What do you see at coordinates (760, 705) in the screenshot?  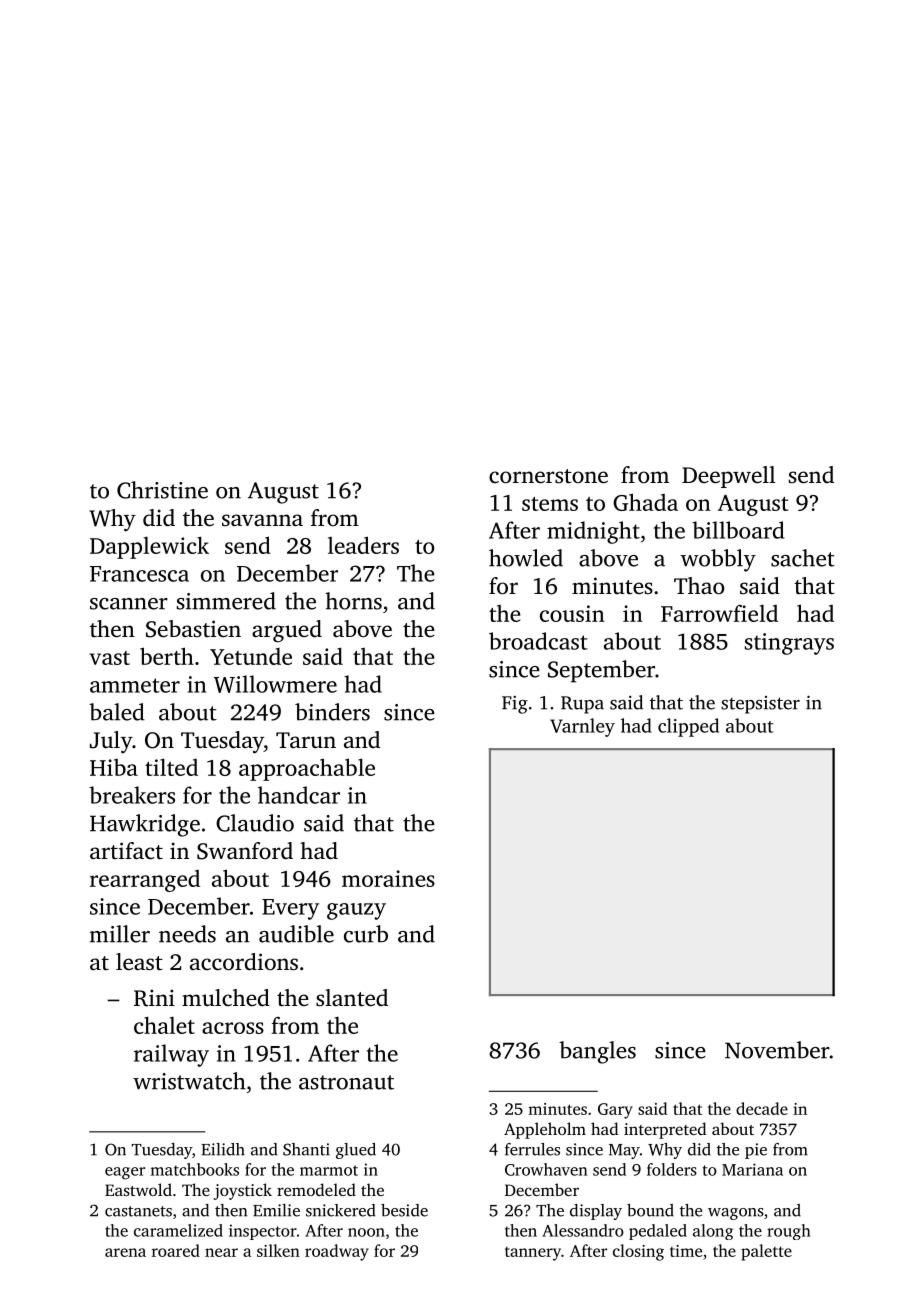 I see `stepsister` at bounding box center [760, 705].
